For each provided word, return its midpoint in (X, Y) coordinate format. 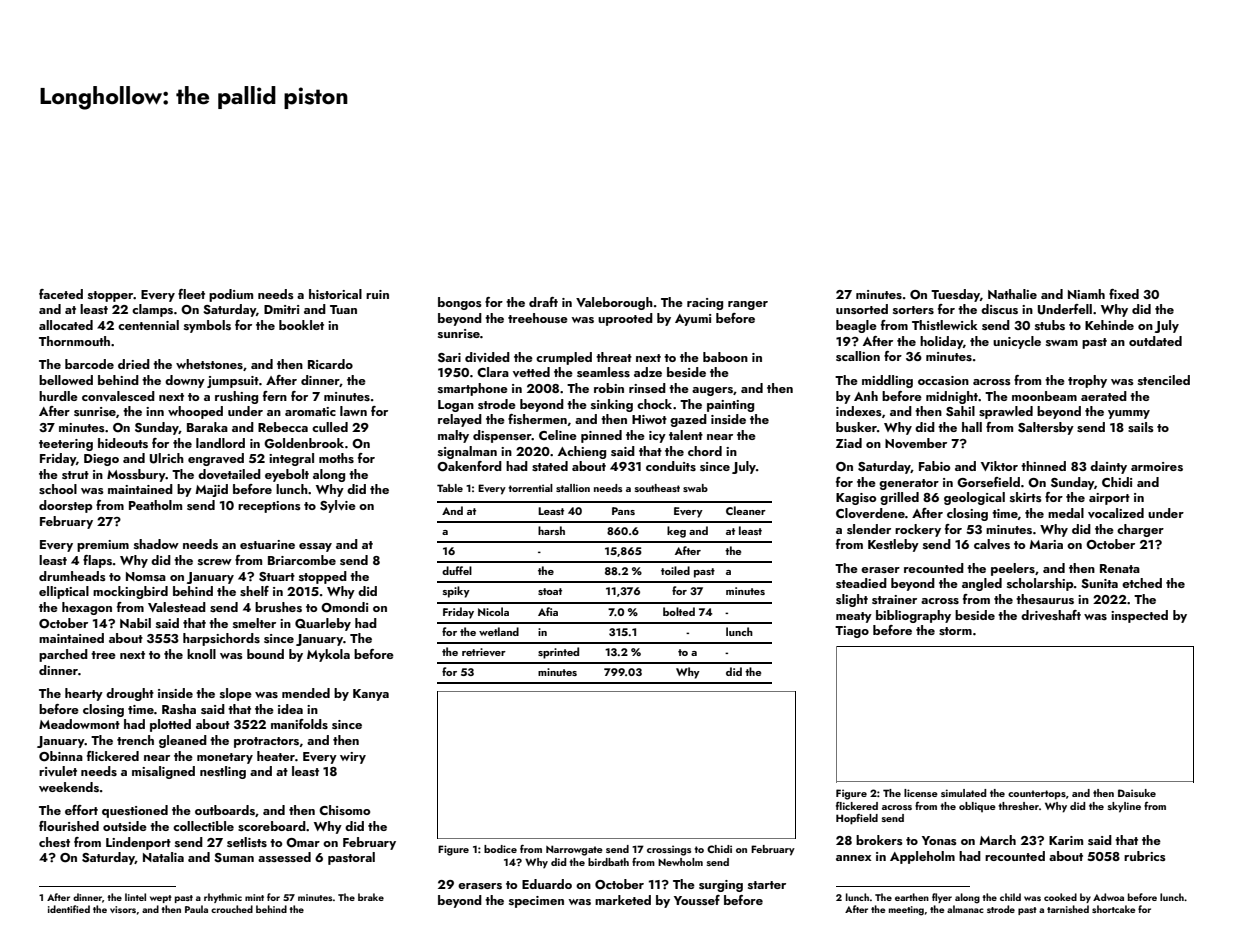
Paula (196, 909)
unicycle (1017, 342)
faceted (61, 294)
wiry (353, 758)
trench (135, 740)
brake (371, 897)
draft (543, 302)
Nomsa (146, 576)
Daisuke (1137, 793)
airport (1109, 499)
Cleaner (746, 510)
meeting (906, 911)
